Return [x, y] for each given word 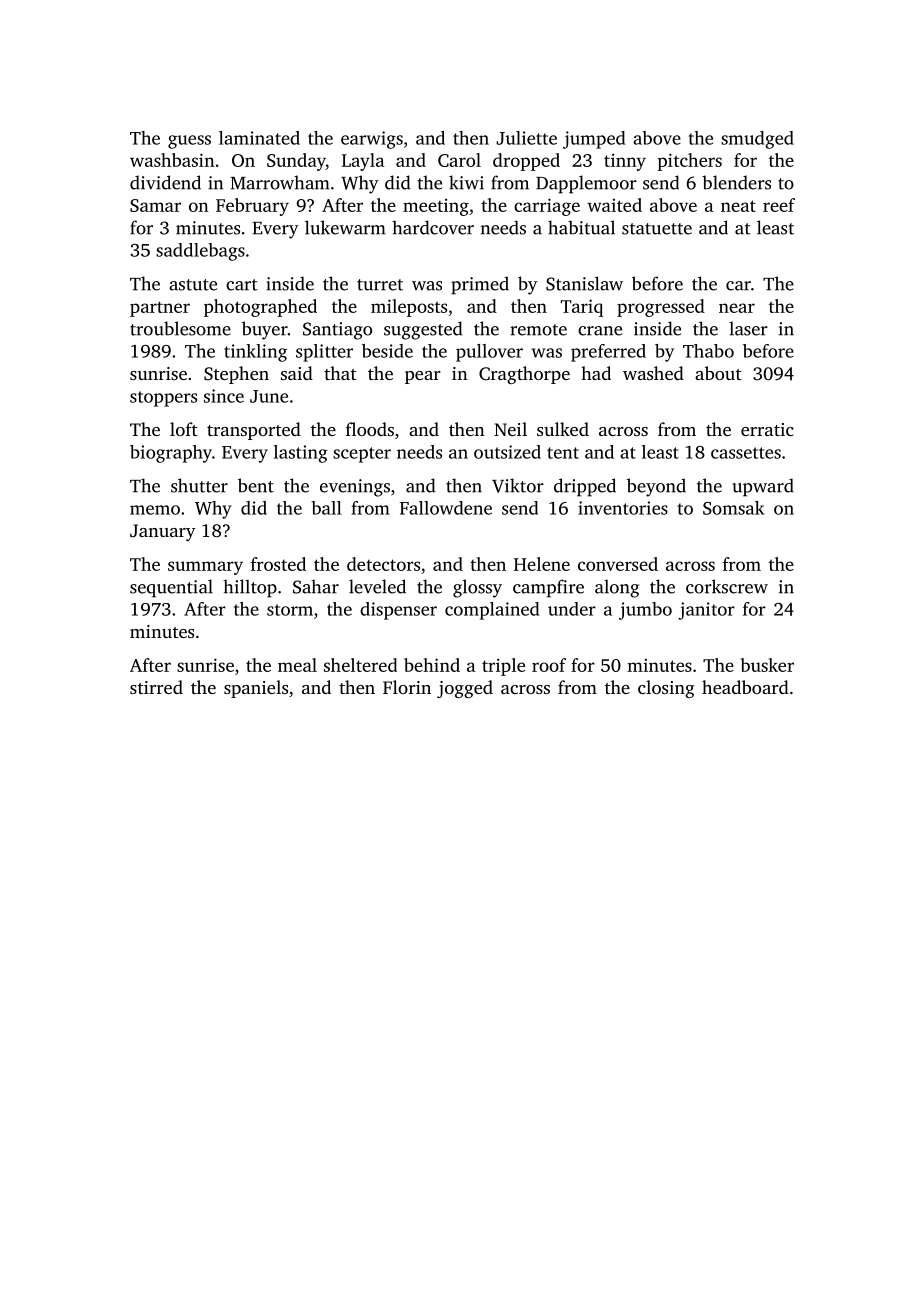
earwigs [372, 140]
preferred [608, 353]
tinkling [255, 353]
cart [242, 285]
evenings [355, 488]
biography [171, 454]
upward [763, 487]
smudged [757, 140]
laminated [259, 138]
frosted [278, 564]
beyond [656, 487]
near [737, 308]
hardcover [433, 227]
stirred [156, 687]
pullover [489, 353]
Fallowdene [446, 508]
